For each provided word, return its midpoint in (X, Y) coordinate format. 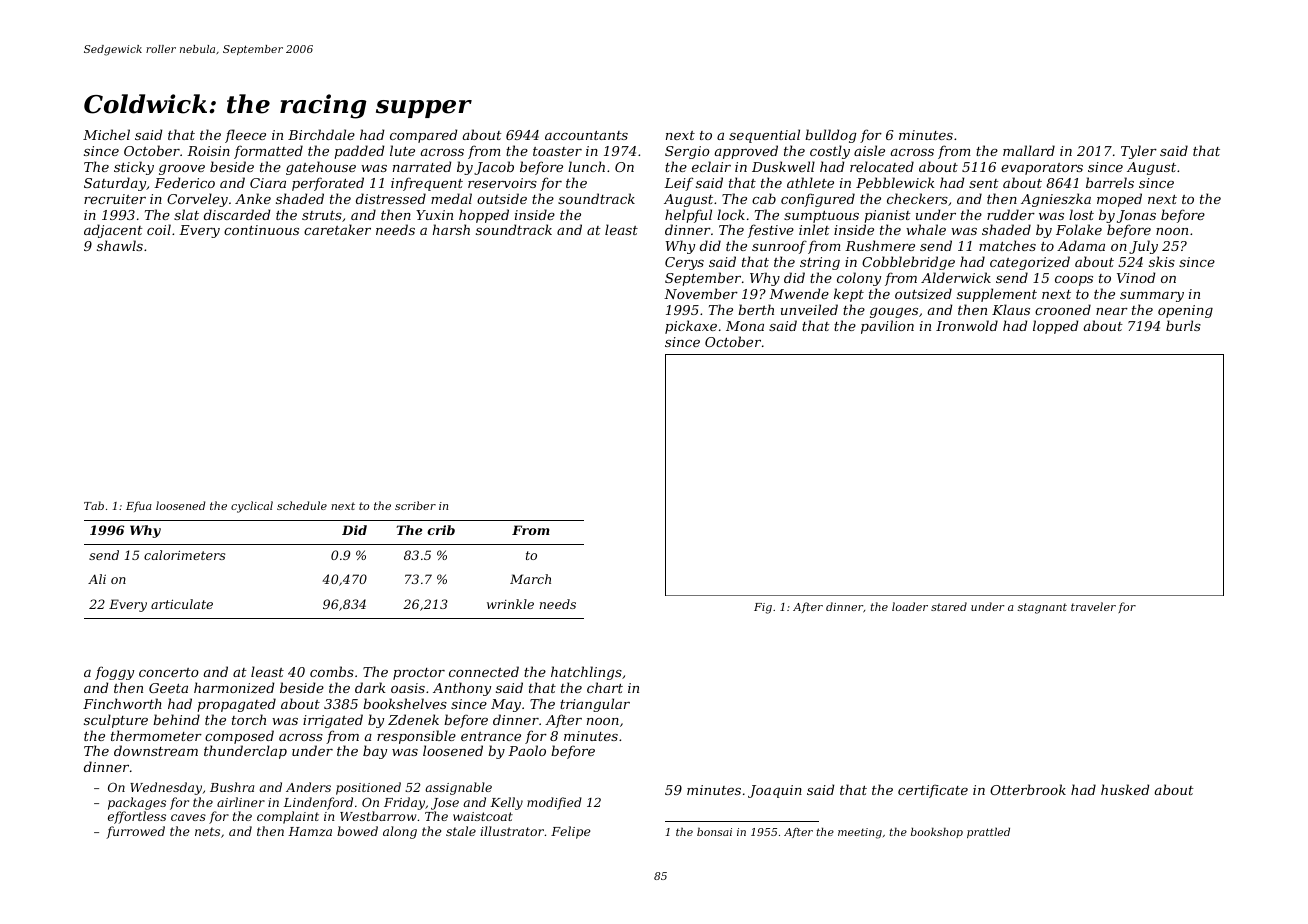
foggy (114, 673)
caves (188, 817)
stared (949, 606)
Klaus (1011, 309)
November (701, 293)
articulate (182, 604)
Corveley (197, 200)
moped (1119, 200)
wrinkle (510, 604)
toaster (557, 151)
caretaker (337, 229)
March (530, 579)
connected (484, 671)
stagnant (1042, 608)
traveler (1093, 606)
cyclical (252, 507)
